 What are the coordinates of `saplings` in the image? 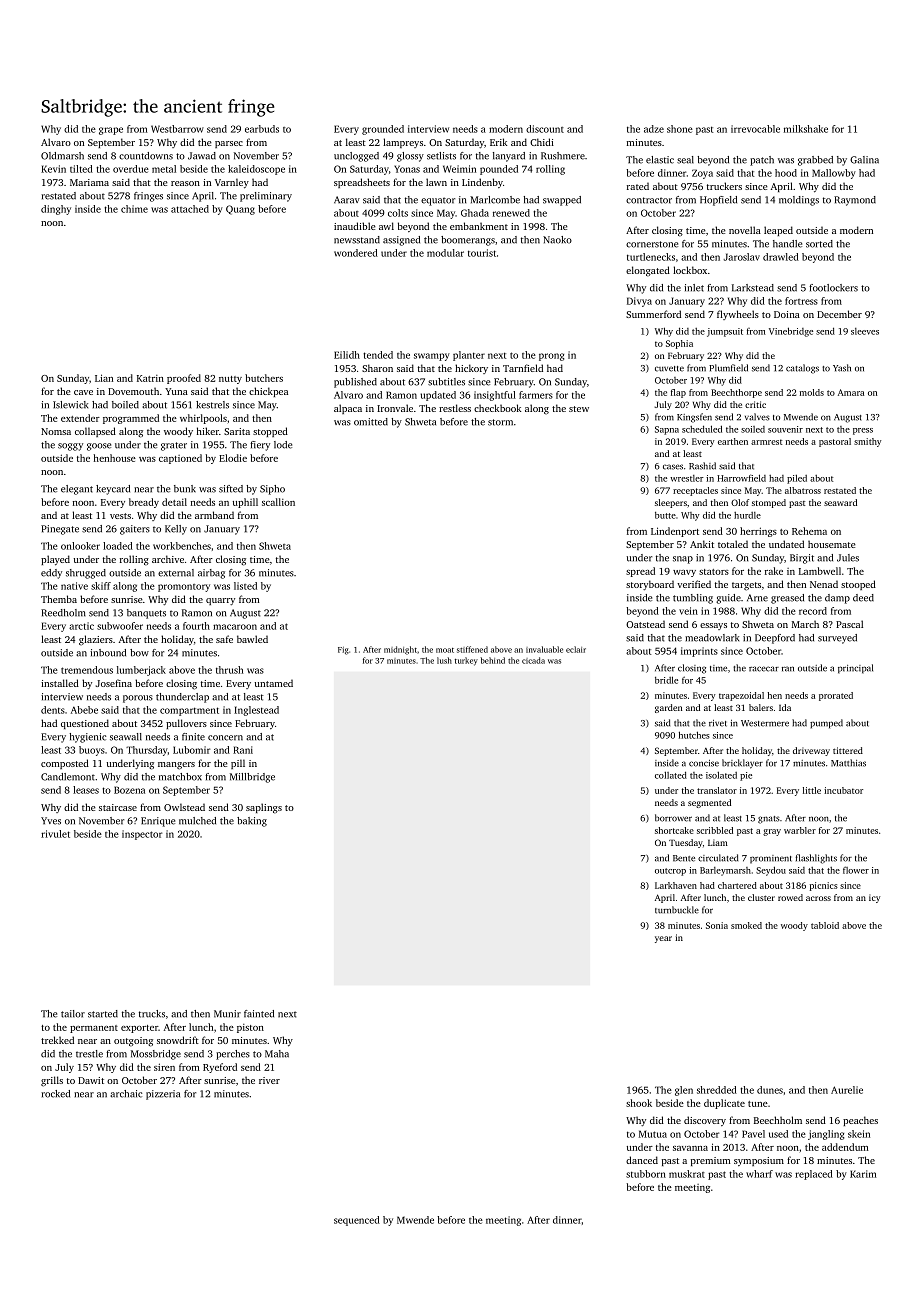 It's located at (264, 808).
